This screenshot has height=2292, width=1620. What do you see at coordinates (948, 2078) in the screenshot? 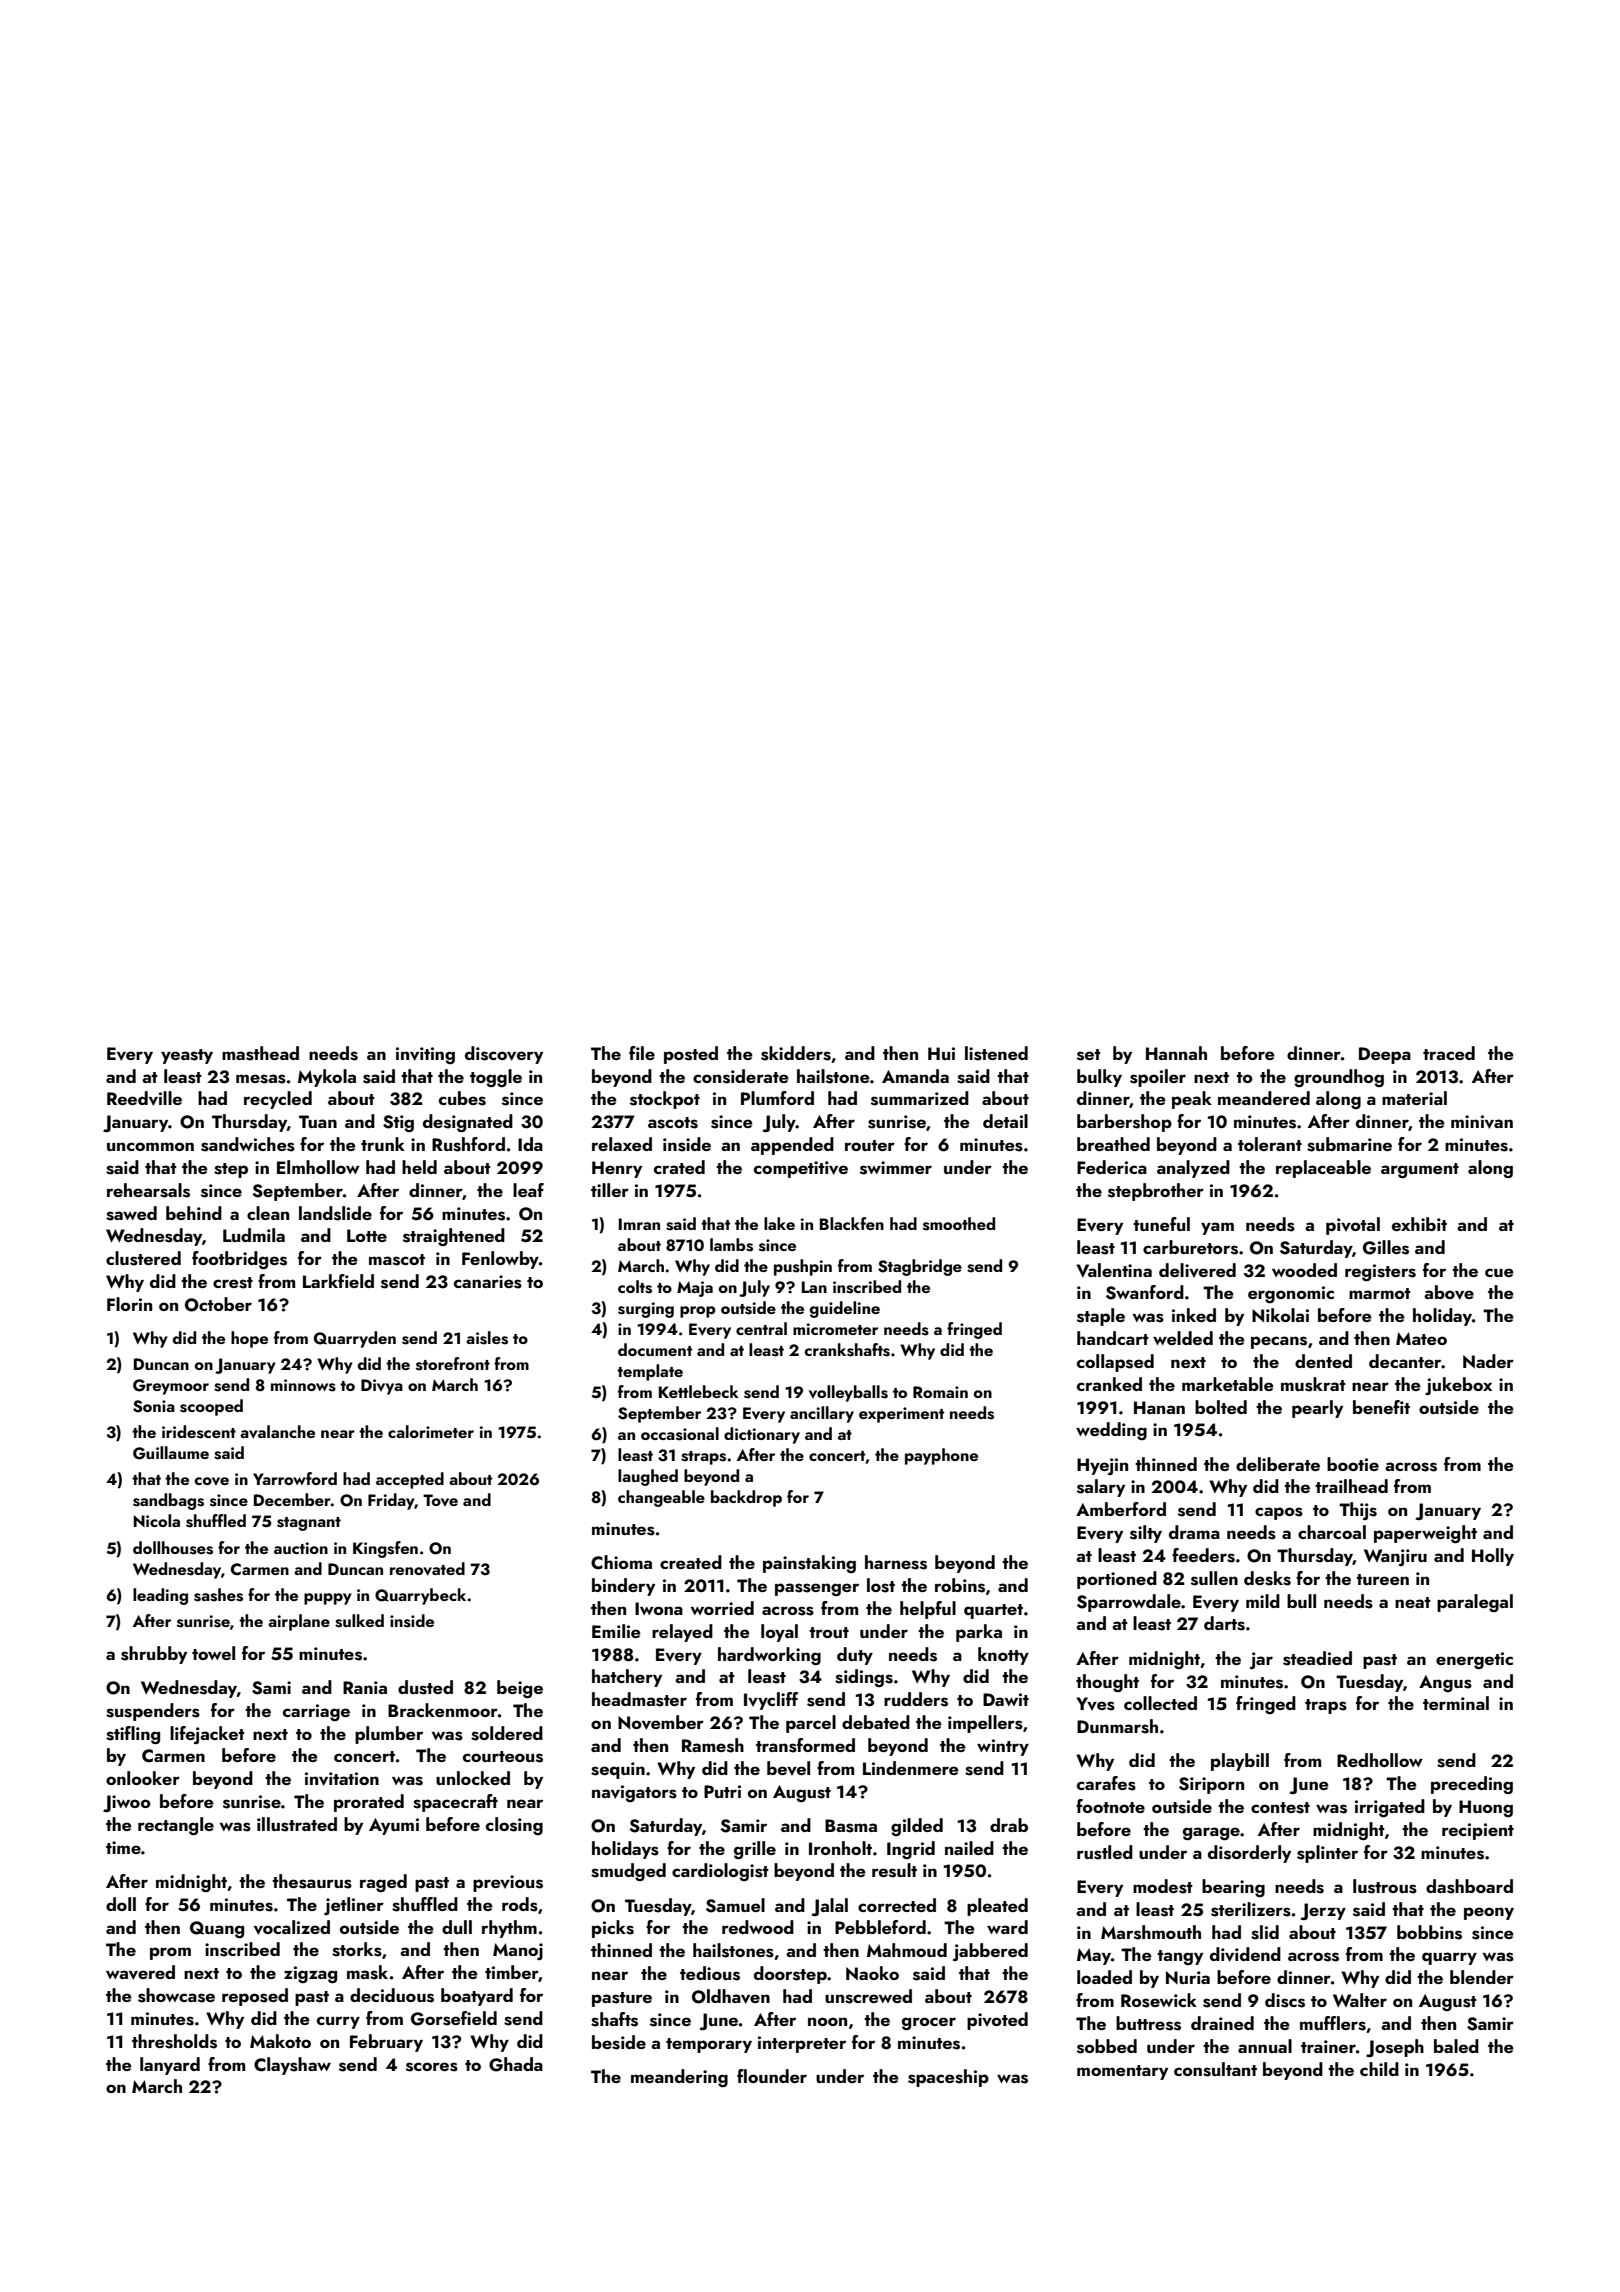
I see `spaceship` at bounding box center [948, 2078].
